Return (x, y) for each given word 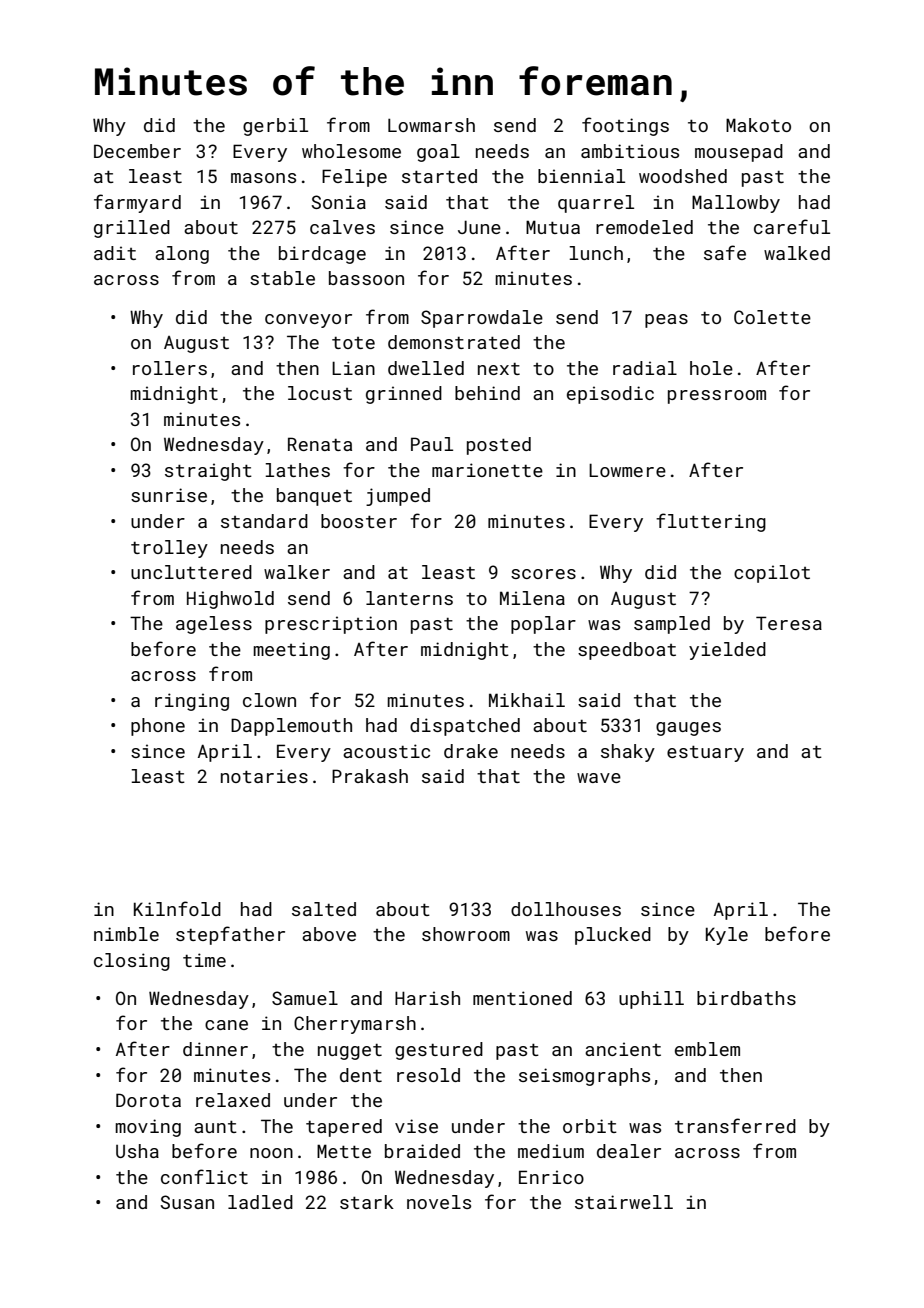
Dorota (148, 1100)
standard (264, 521)
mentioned (522, 998)
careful (792, 226)
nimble (126, 934)
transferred (735, 1125)
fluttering (711, 522)
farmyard (137, 203)
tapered (344, 1128)
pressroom (717, 397)
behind (487, 393)
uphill (651, 1000)
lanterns (409, 598)
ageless (214, 625)
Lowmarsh (431, 125)
